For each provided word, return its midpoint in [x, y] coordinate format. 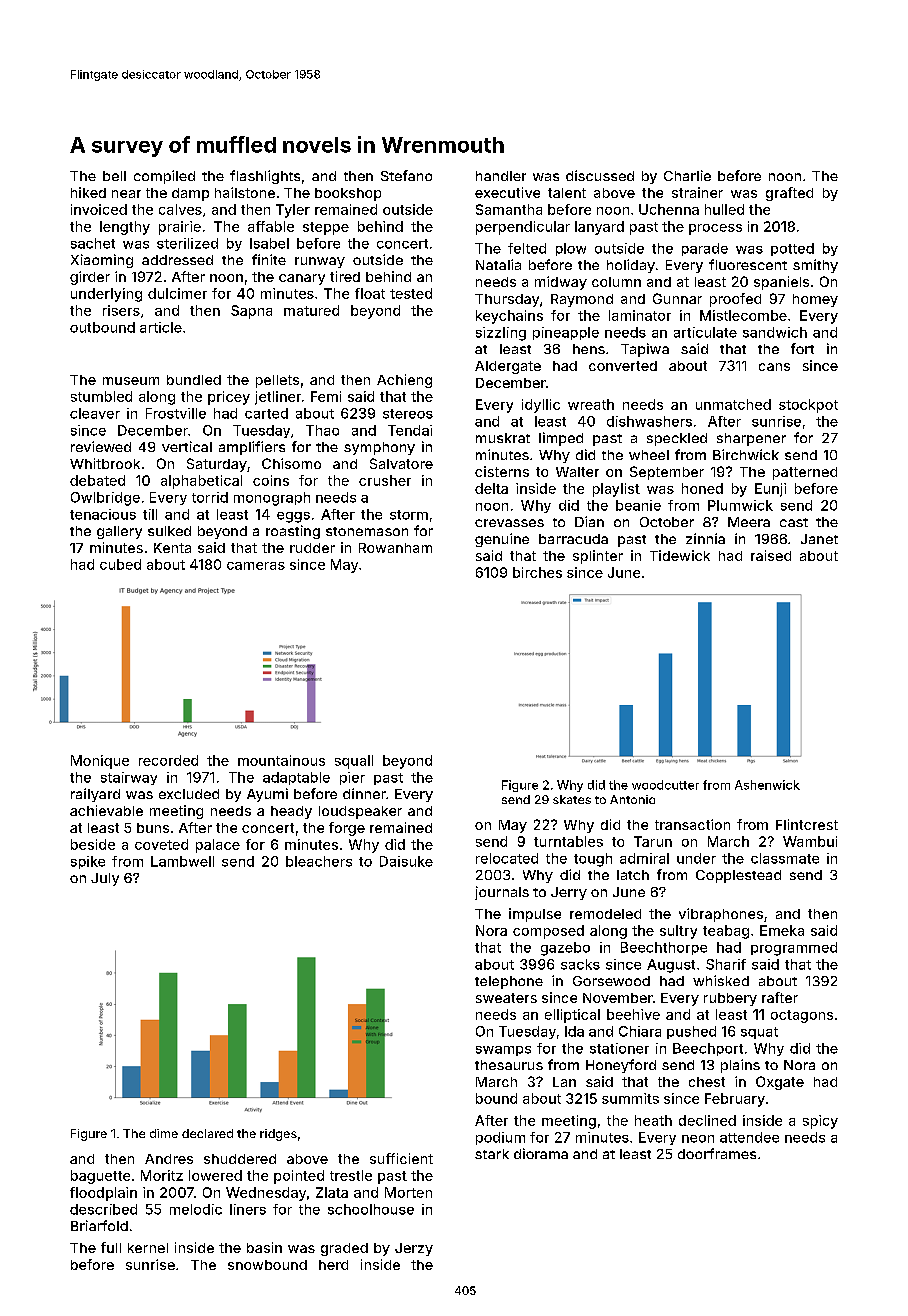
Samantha [509, 209]
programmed [794, 949]
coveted [161, 844]
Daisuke [406, 861]
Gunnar [677, 298]
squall [354, 762]
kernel [148, 1248]
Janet [819, 539]
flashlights [265, 177]
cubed [120, 564]
